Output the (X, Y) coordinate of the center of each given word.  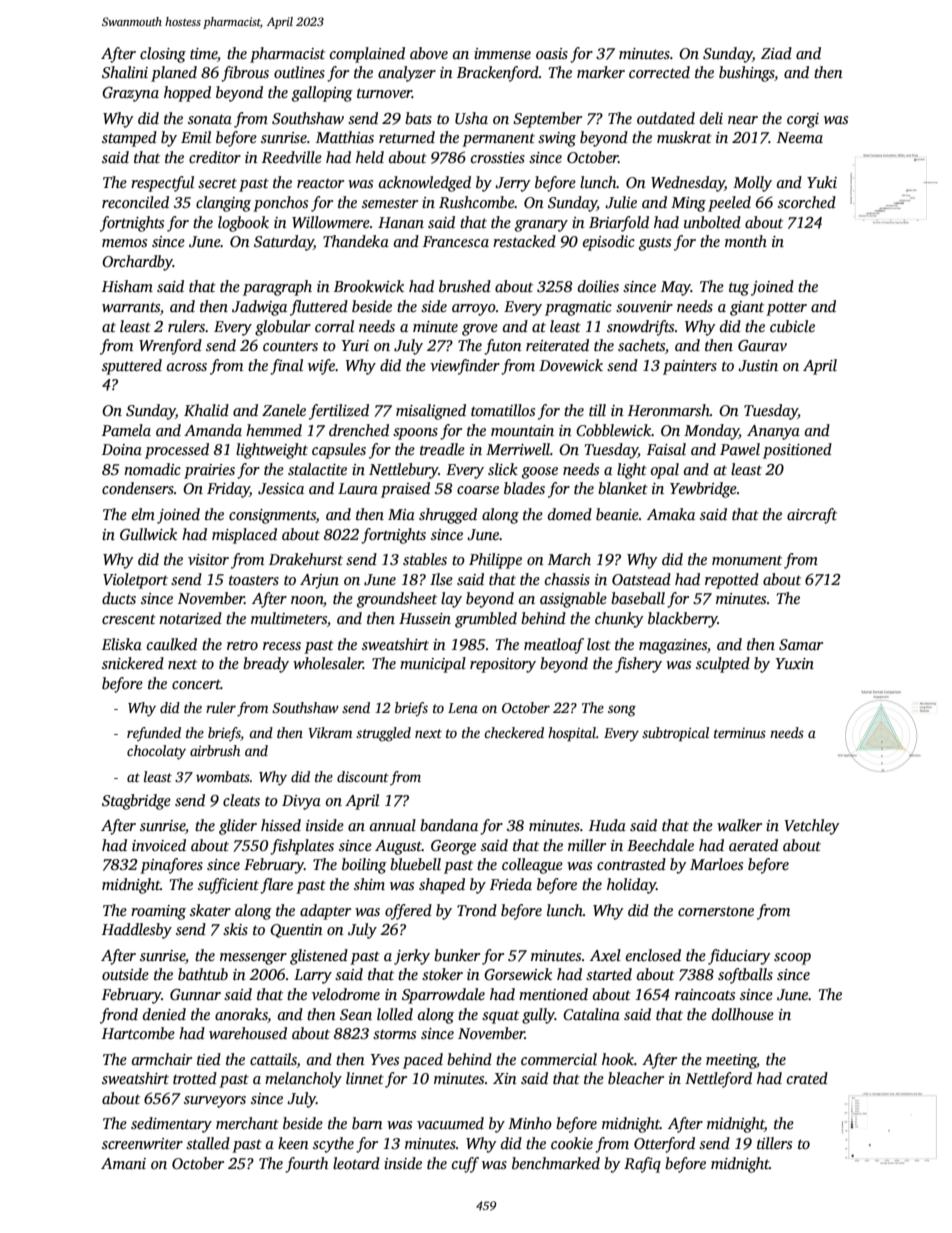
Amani (123, 1163)
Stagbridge (136, 802)
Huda (607, 825)
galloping (322, 94)
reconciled (135, 202)
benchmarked (556, 1163)
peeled (729, 204)
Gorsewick (518, 974)
